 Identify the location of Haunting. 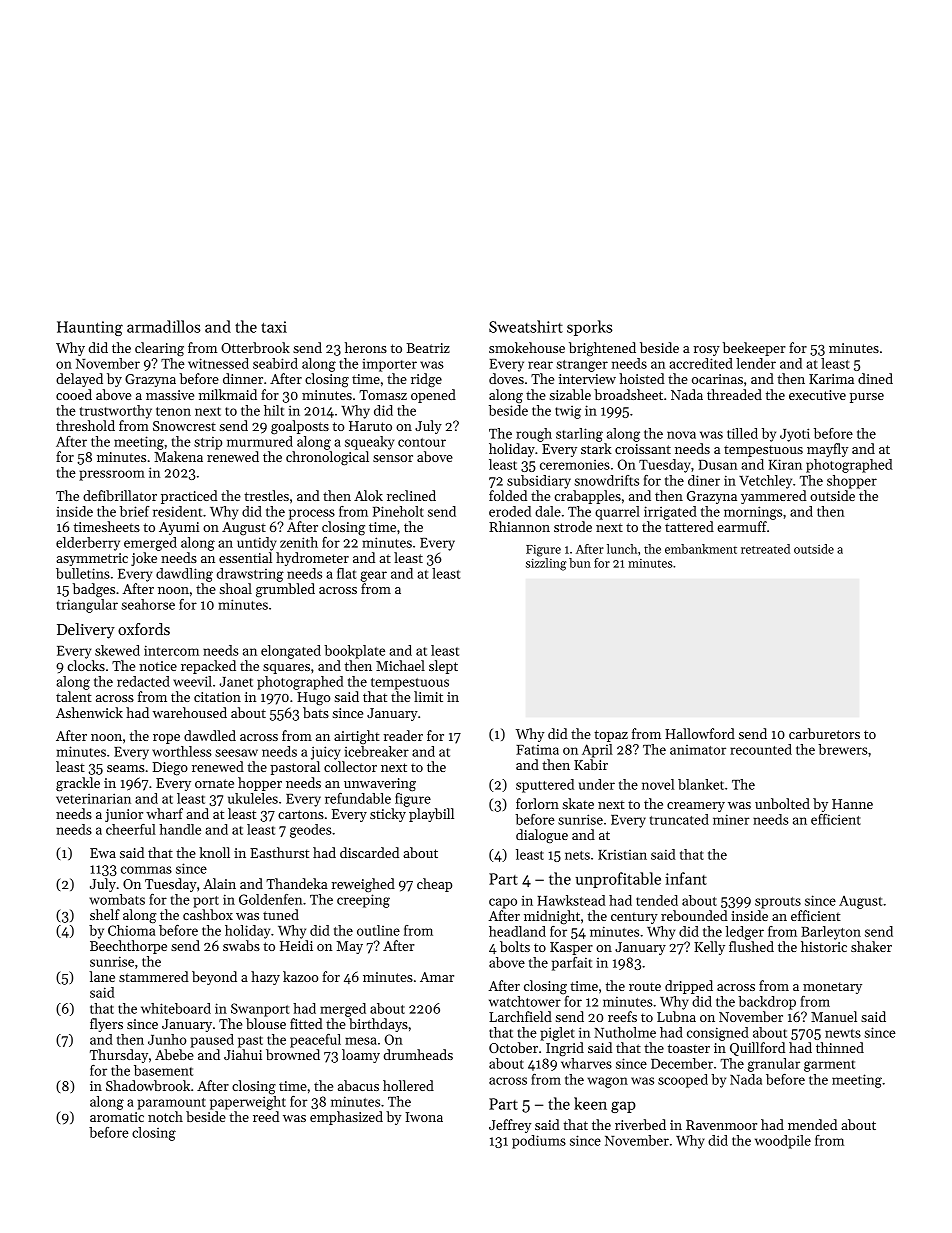
(90, 328).
